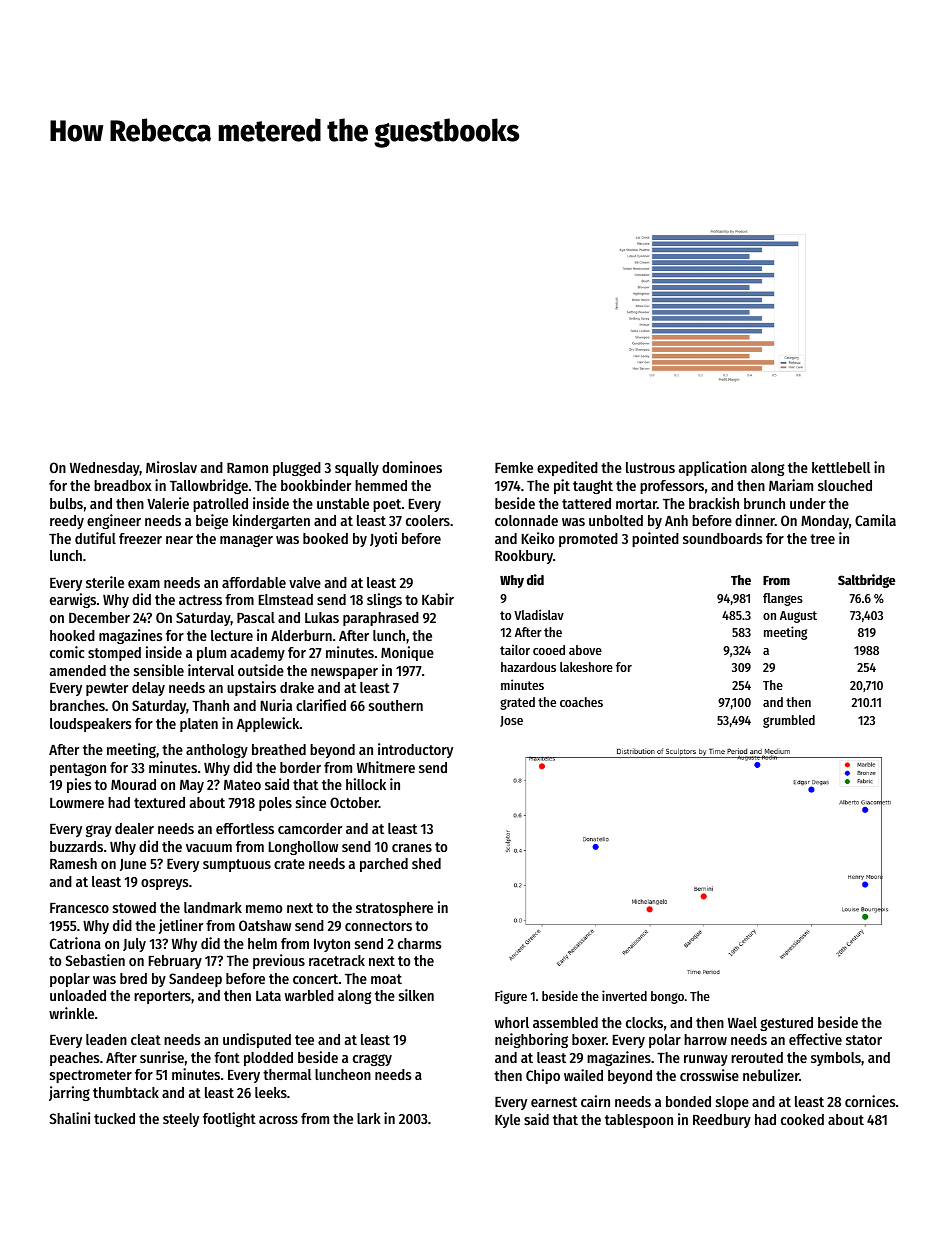  What do you see at coordinates (428, 520) in the image?
I see `coolers` at bounding box center [428, 520].
